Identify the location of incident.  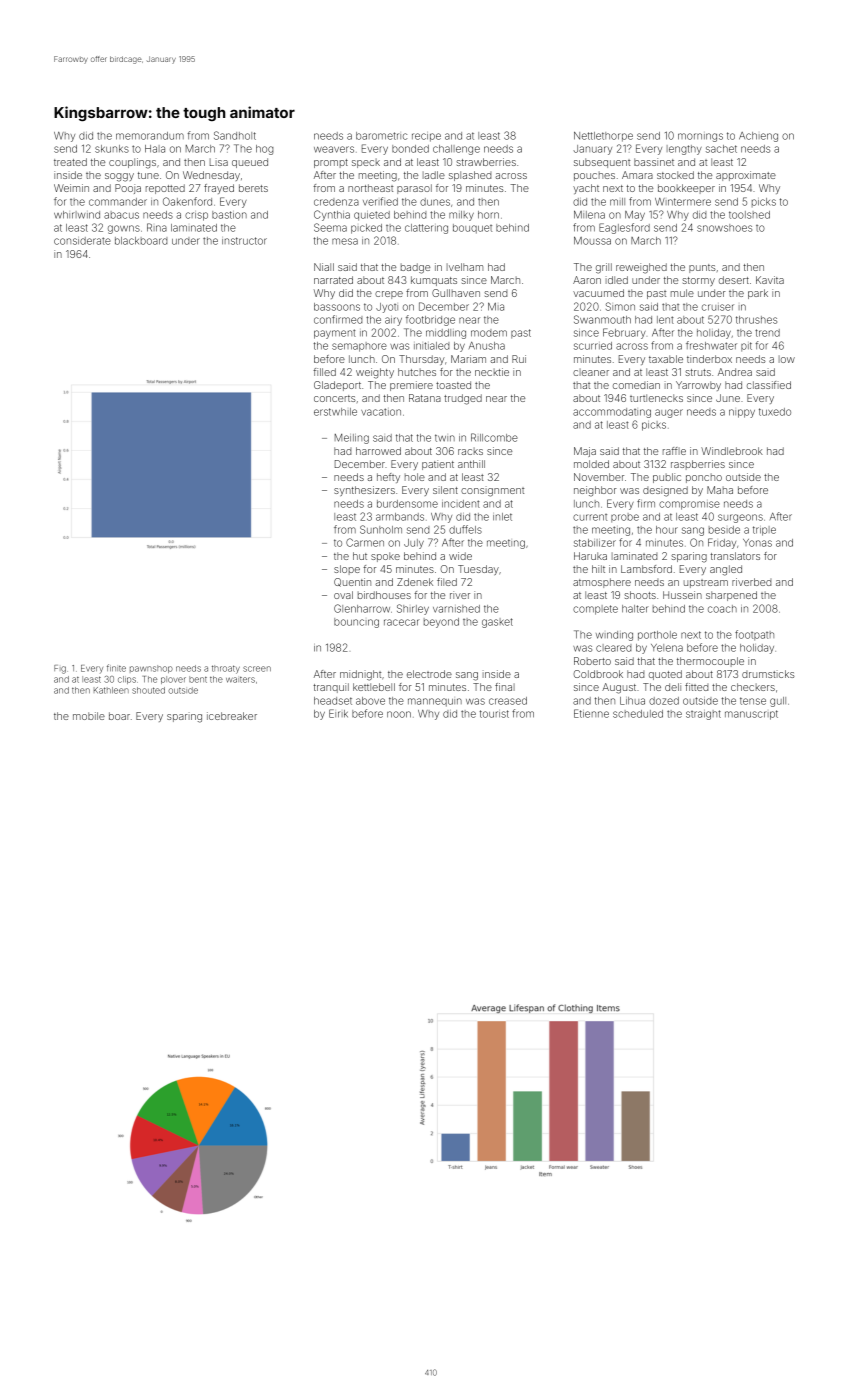
(461, 504).
